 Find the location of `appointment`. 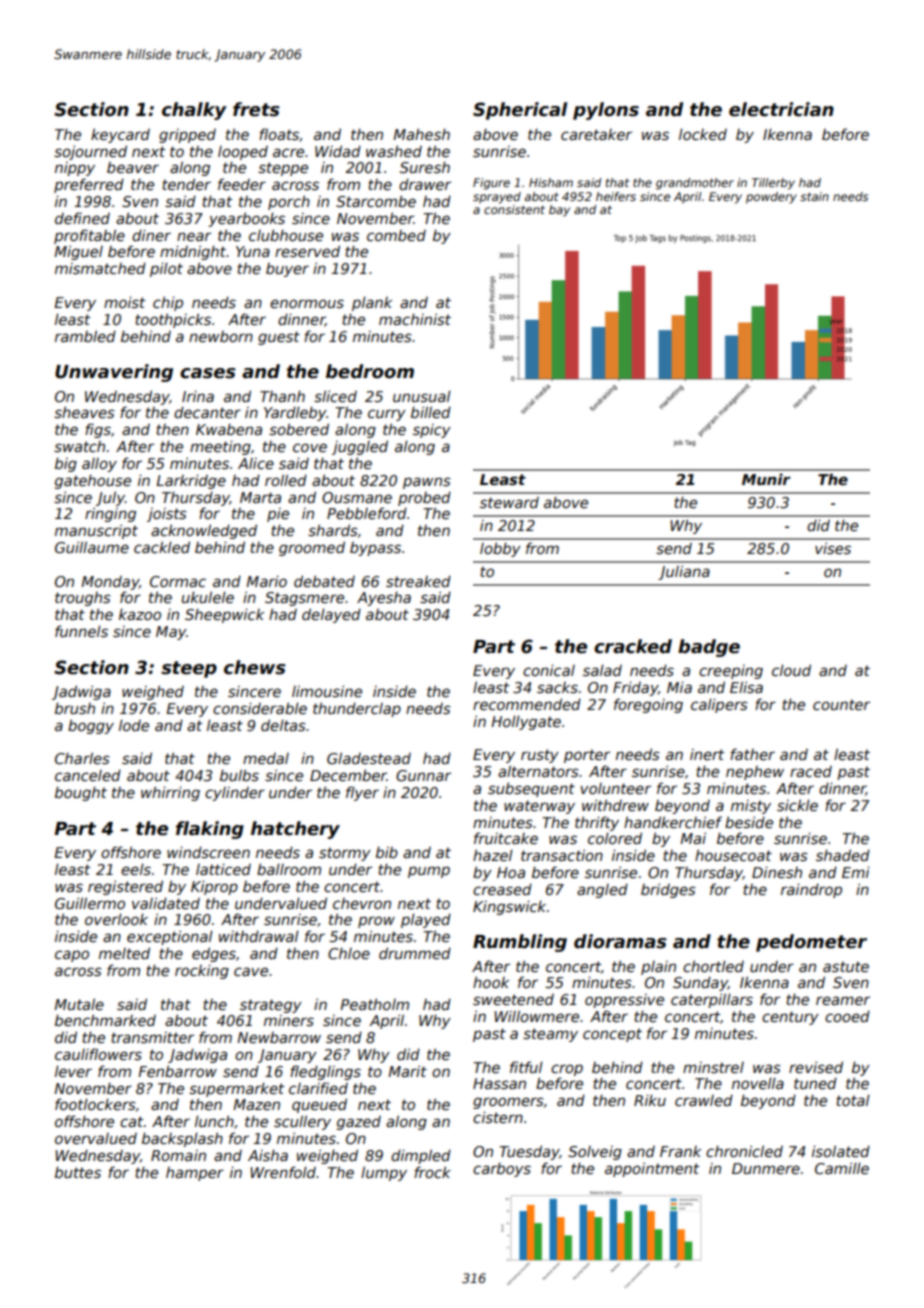

appointment is located at coordinates (652, 1169).
